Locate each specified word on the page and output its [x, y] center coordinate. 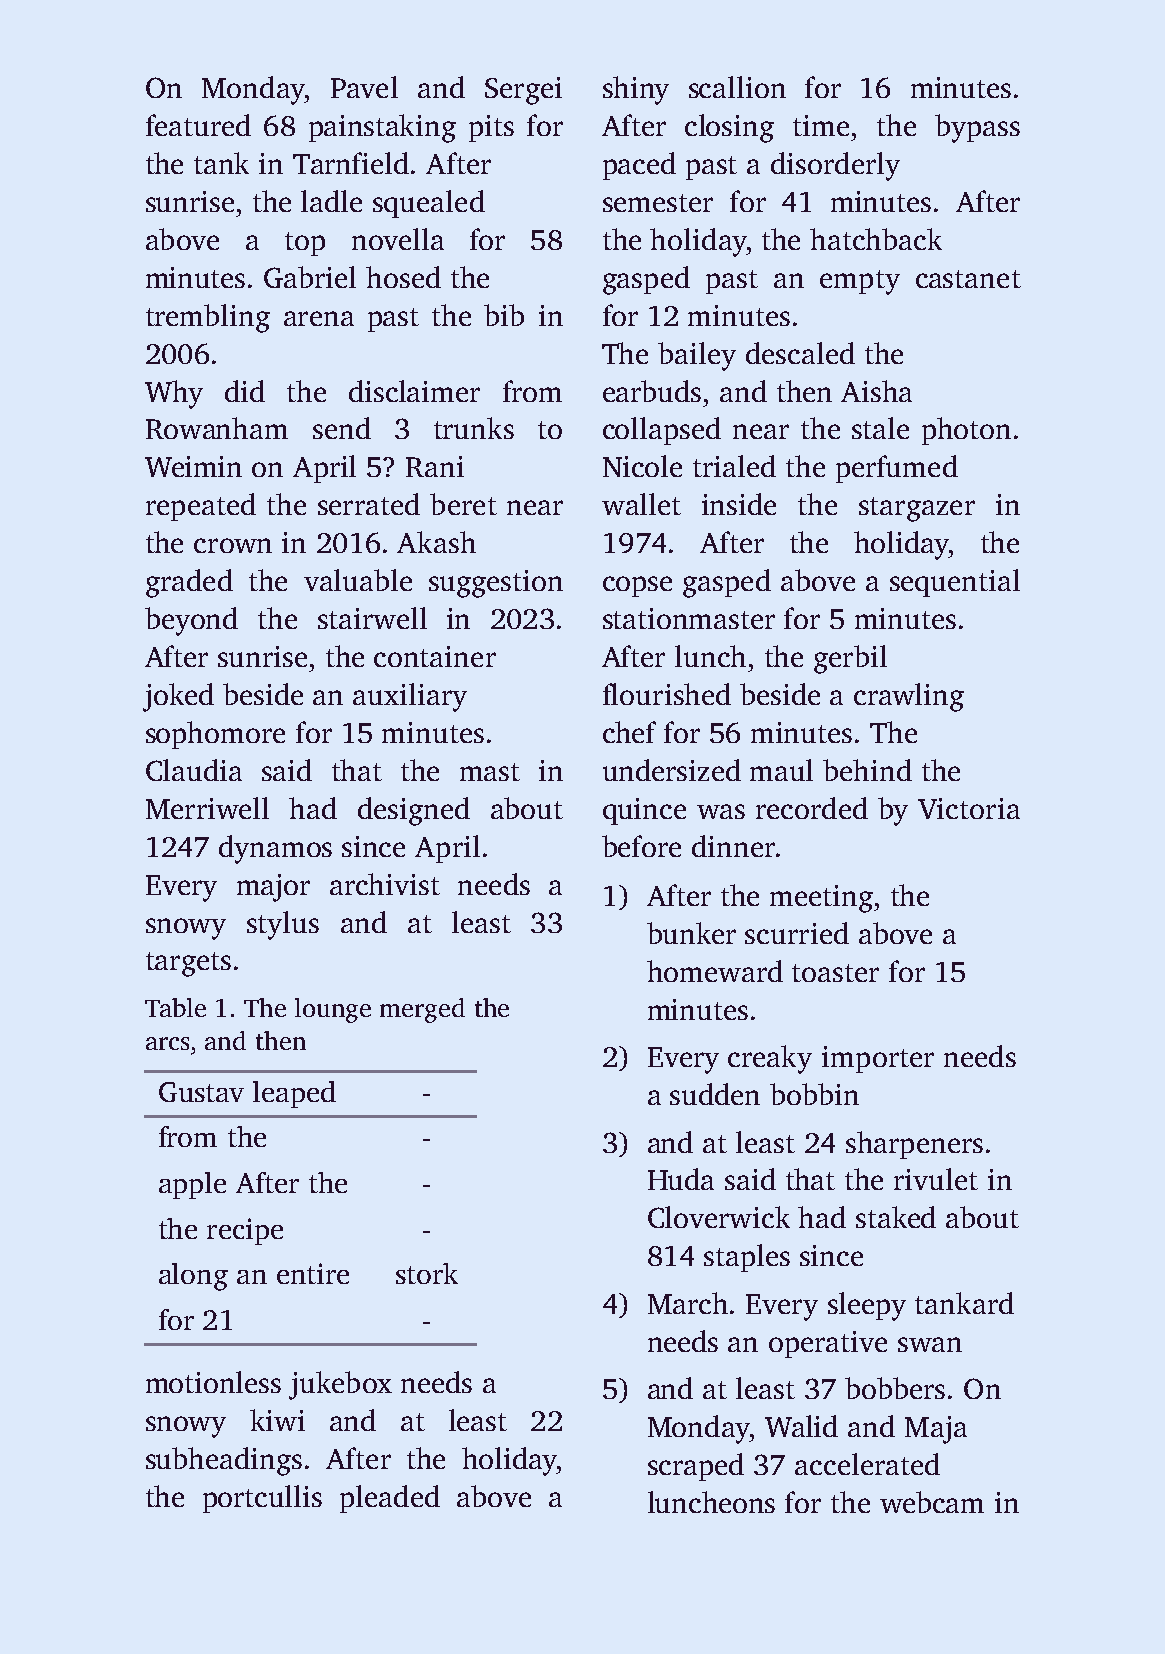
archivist [385, 884]
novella [398, 239]
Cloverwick [719, 1217]
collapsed [662, 431]
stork [427, 1273]
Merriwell [207, 808]
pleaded [390, 1499]
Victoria [969, 808]
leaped [294, 1094]
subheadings [224, 1461]
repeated [201, 507]
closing [729, 128]
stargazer [917, 509]
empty [860, 282]
